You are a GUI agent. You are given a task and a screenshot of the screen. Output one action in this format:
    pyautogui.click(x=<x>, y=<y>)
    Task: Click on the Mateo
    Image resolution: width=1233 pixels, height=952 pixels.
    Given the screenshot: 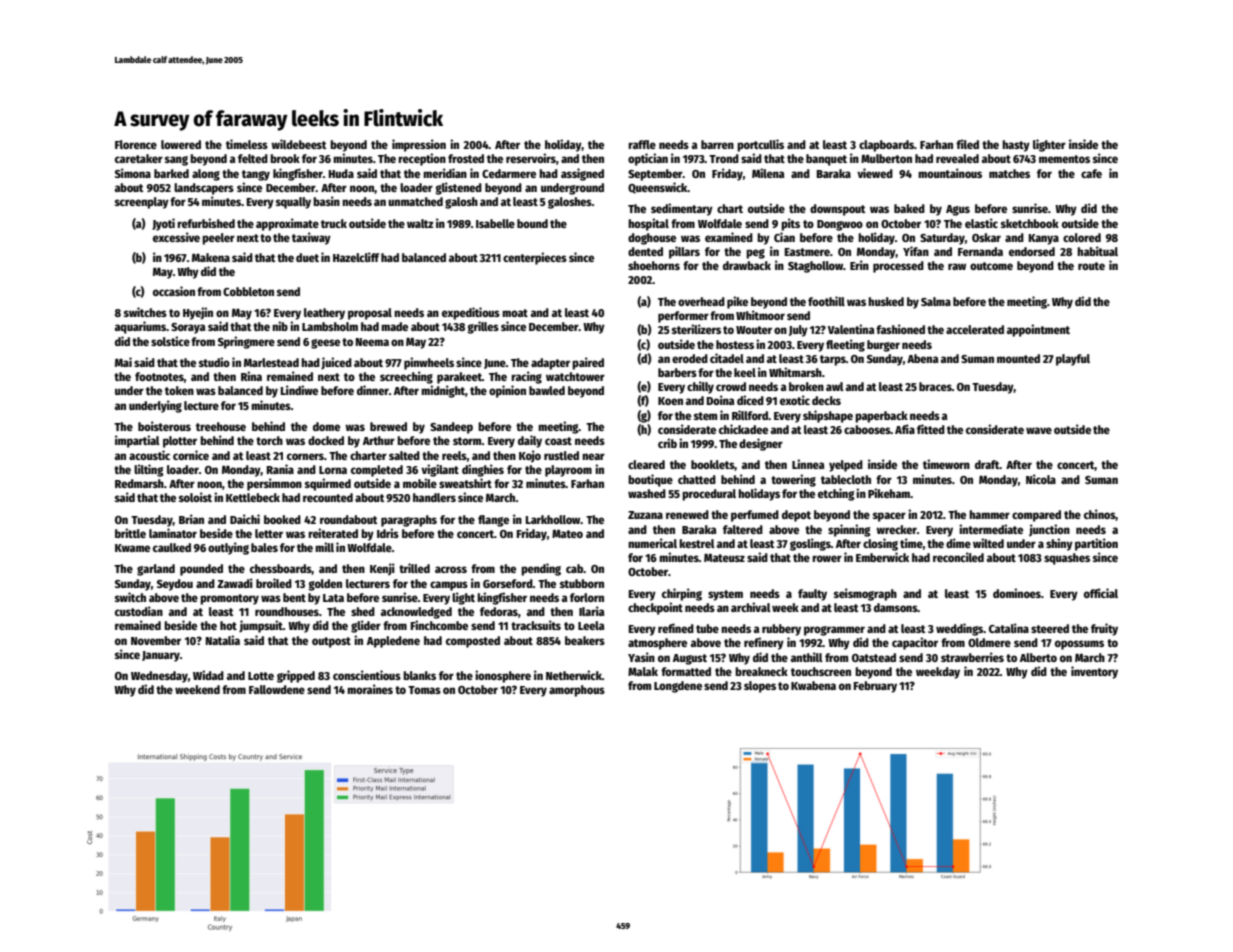 What is the action you would take?
    pyautogui.click(x=567, y=534)
